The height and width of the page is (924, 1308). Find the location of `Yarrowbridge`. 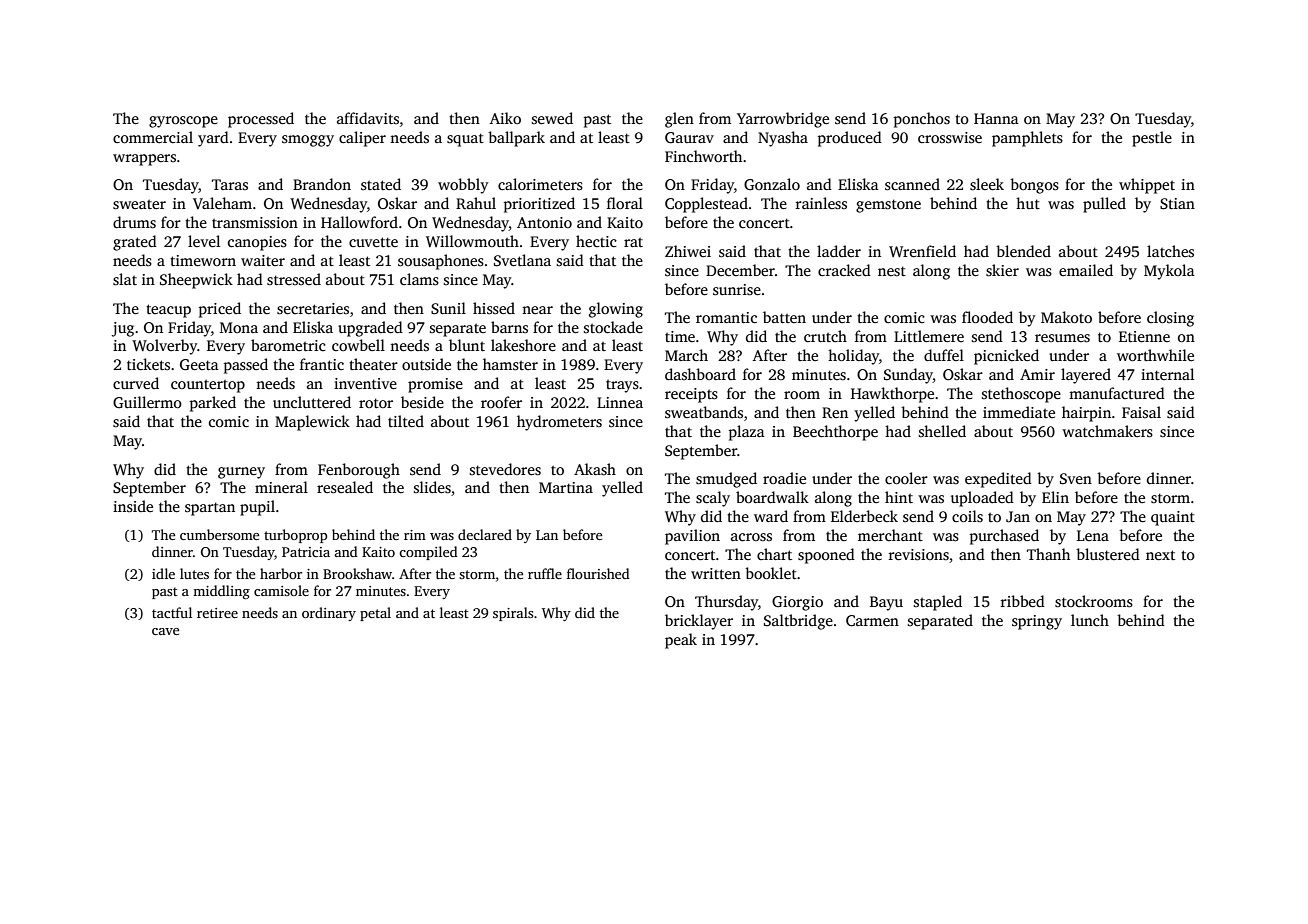

Yarrowbridge is located at coordinates (783, 120).
